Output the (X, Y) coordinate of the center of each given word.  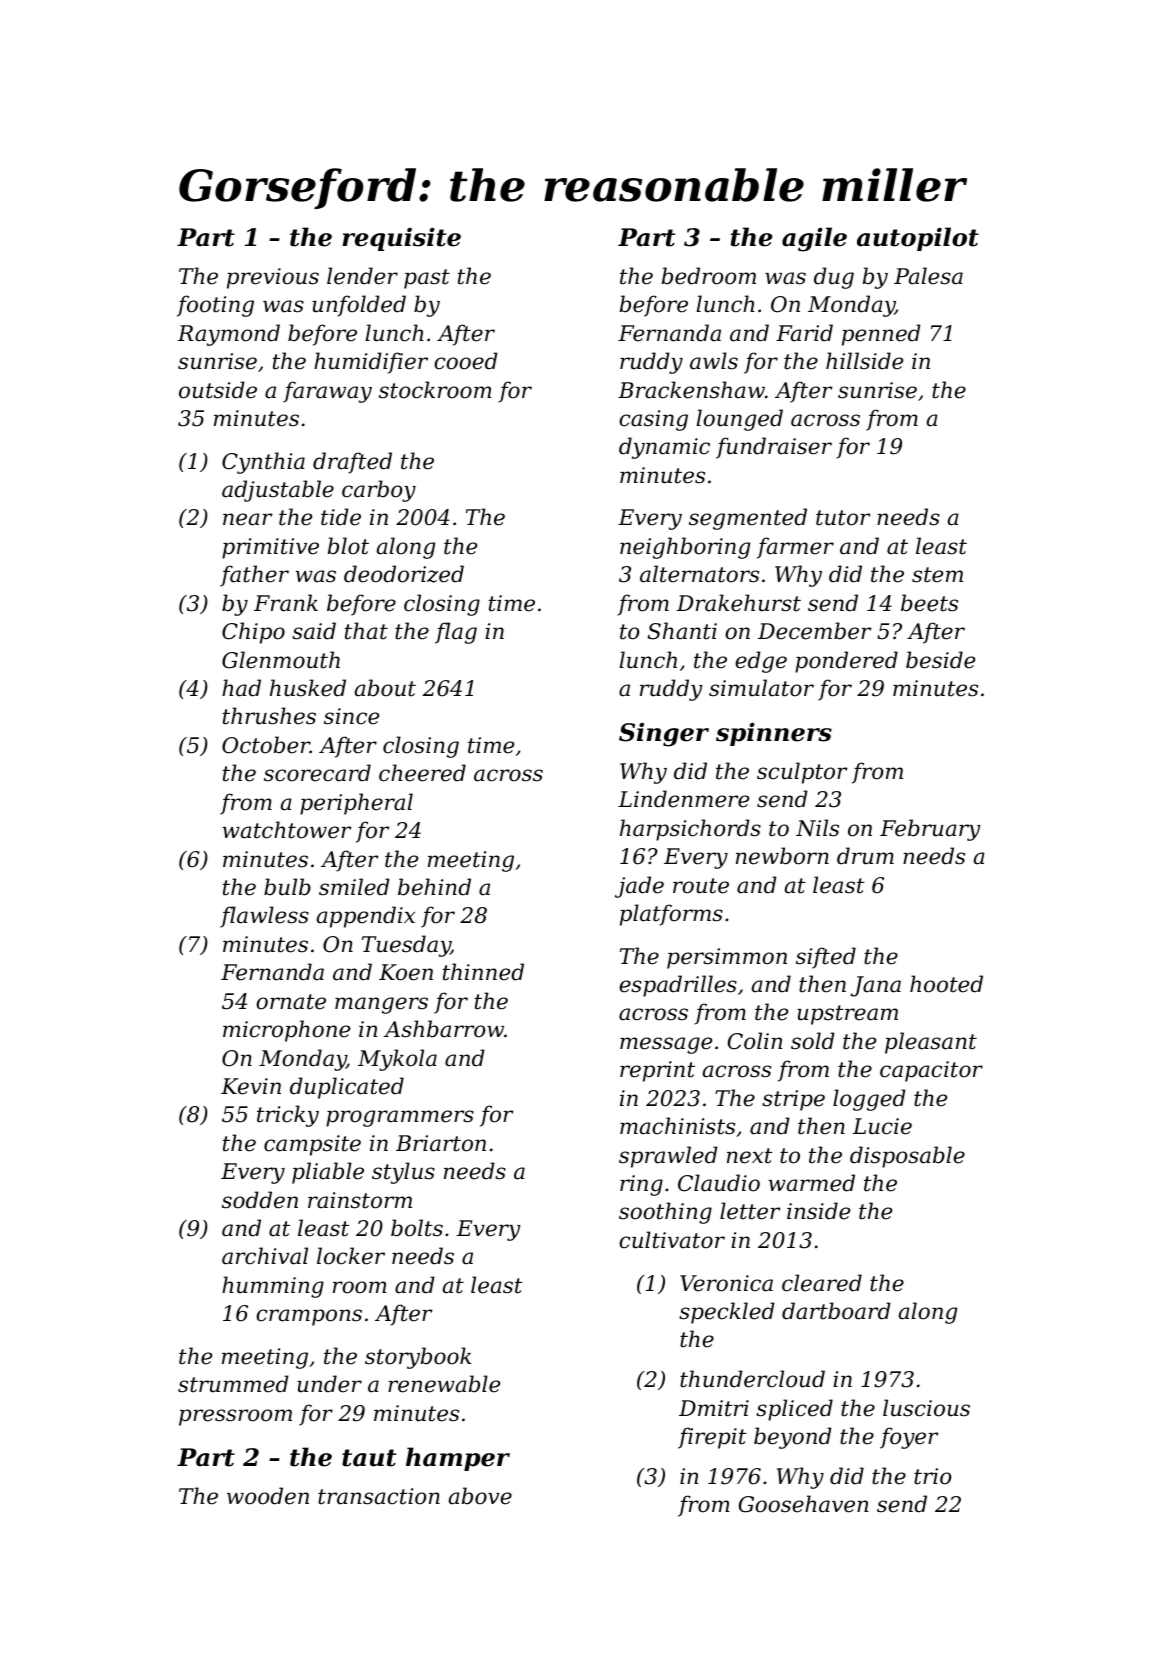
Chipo (253, 633)
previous (273, 278)
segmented (748, 519)
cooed (466, 361)
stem (937, 575)
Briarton (441, 1143)
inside (818, 1211)
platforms (671, 915)
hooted (946, 984)
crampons (309, 1317)
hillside (864, 361)
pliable (328, 1173)
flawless (264, 917)
